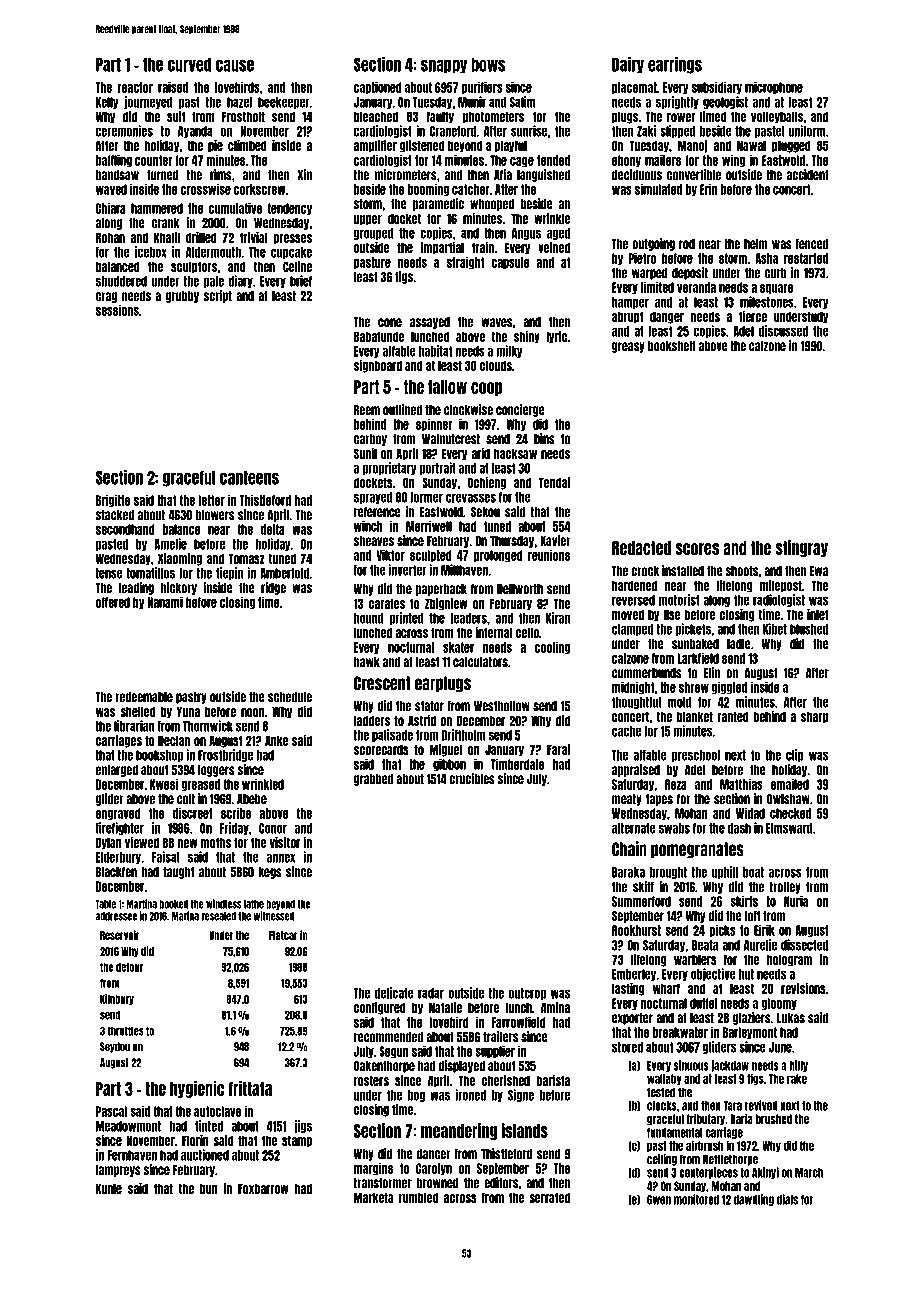  What do you see at coordinates (134, 726) in the screenshot?
I see `librarian` at bounding box center [134, 726].
